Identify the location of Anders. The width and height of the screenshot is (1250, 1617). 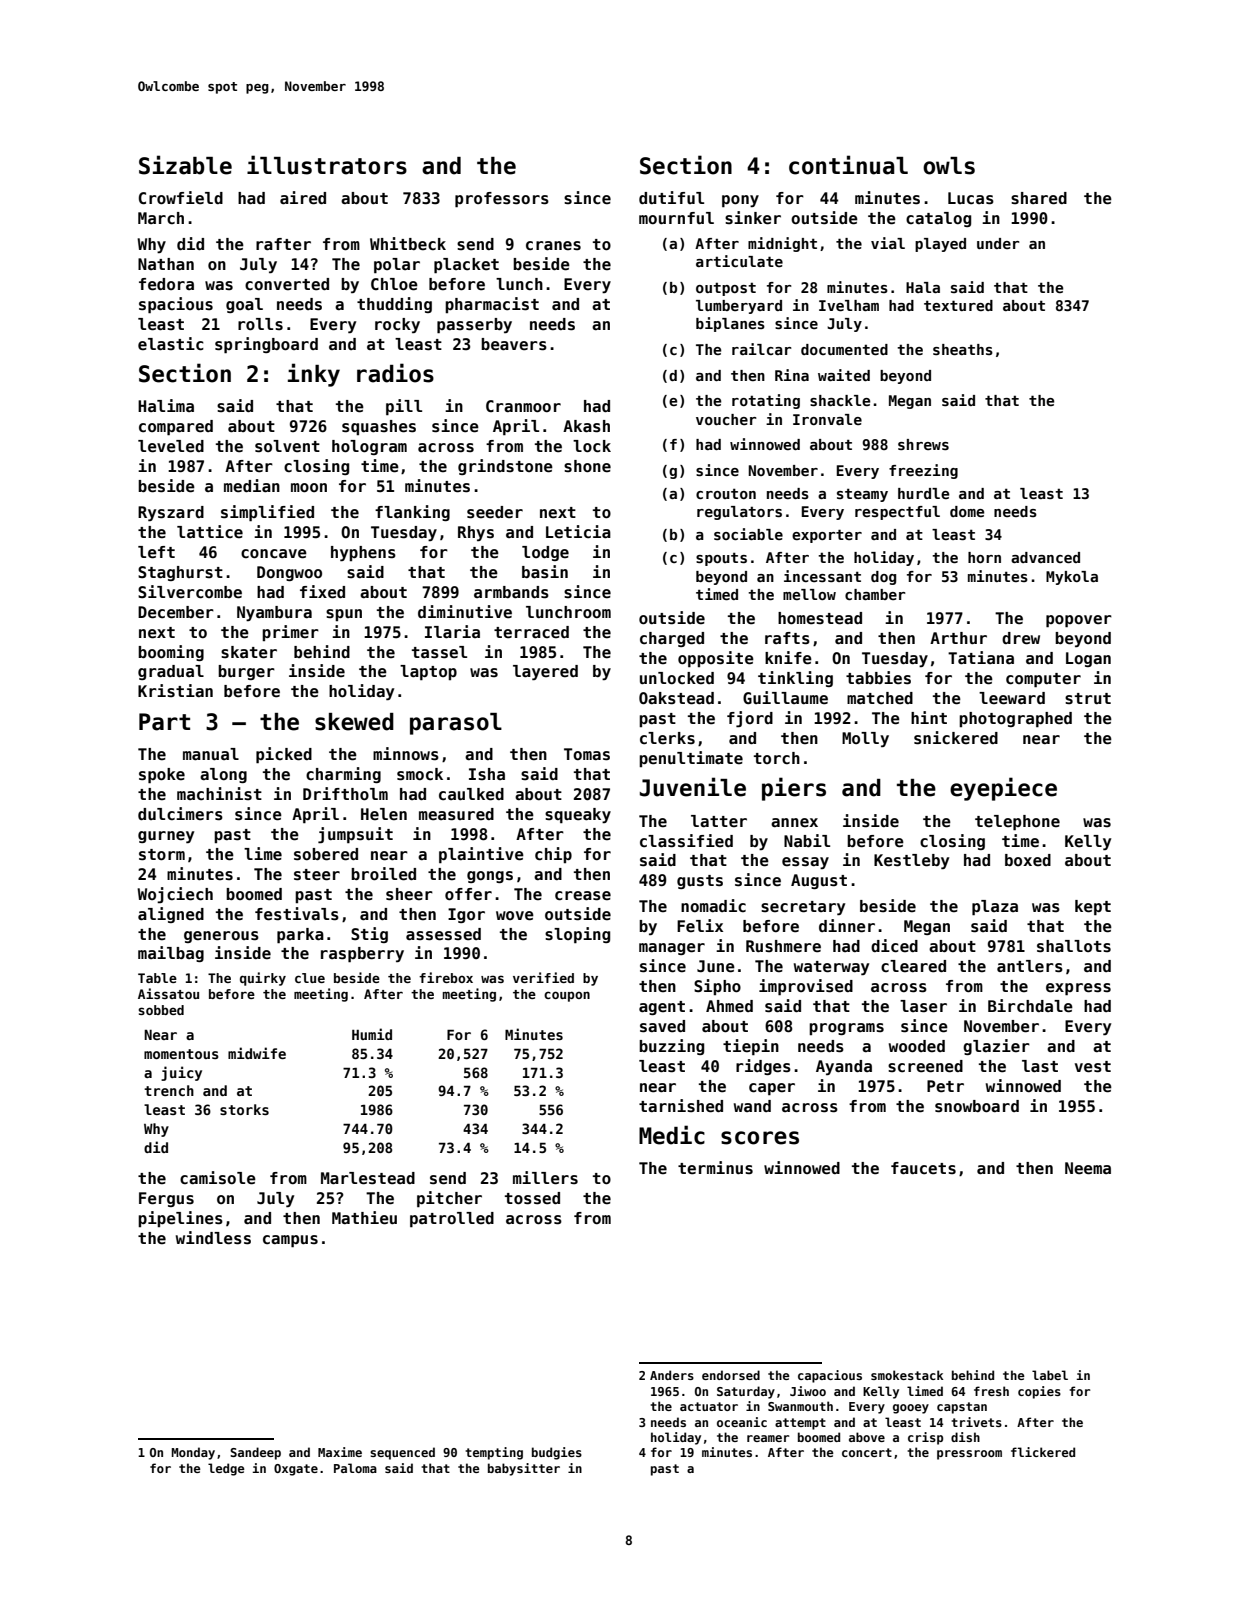
(672, 1375).
